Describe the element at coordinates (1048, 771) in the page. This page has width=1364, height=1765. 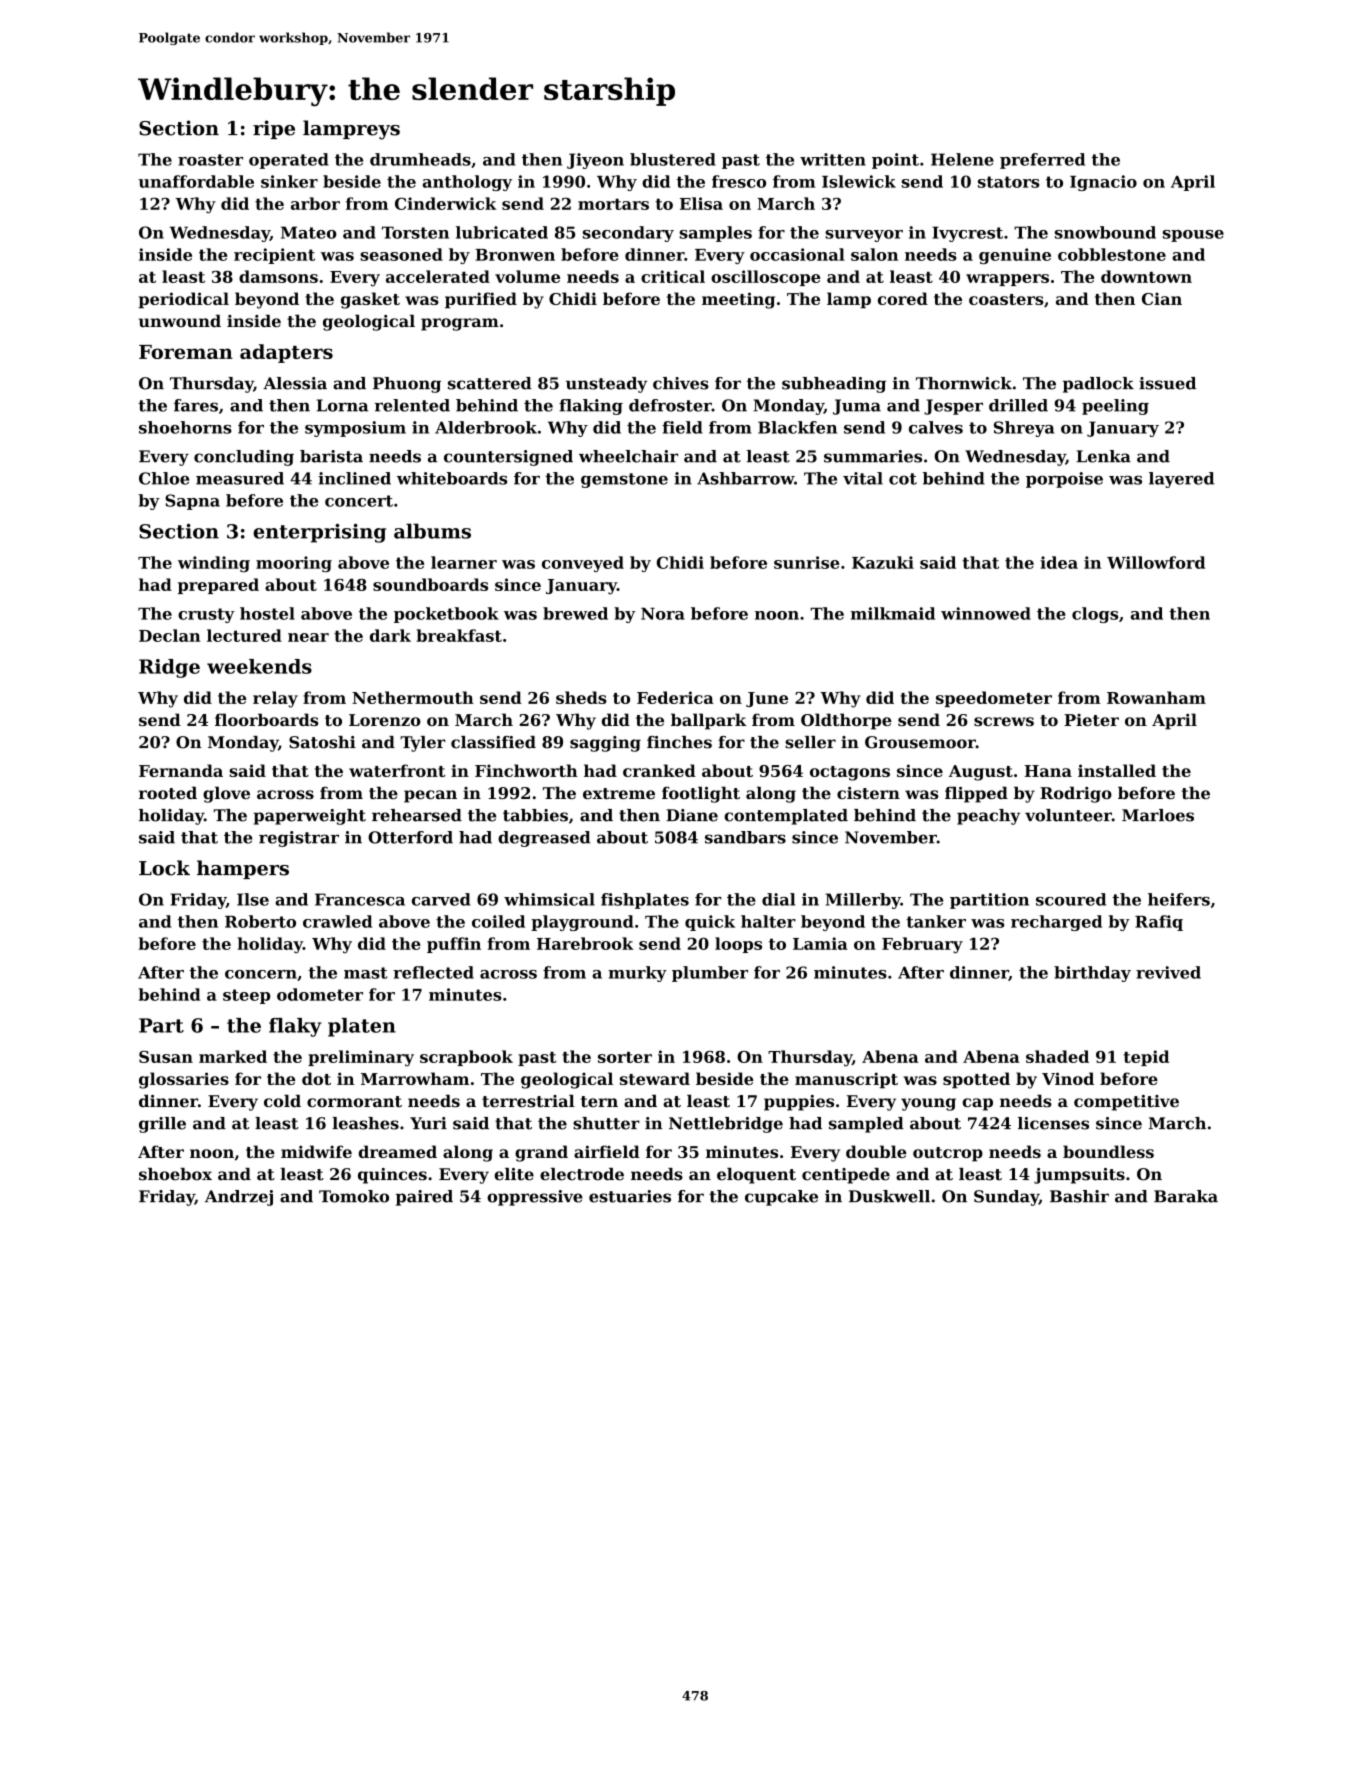
I see `Hana` at that location.
